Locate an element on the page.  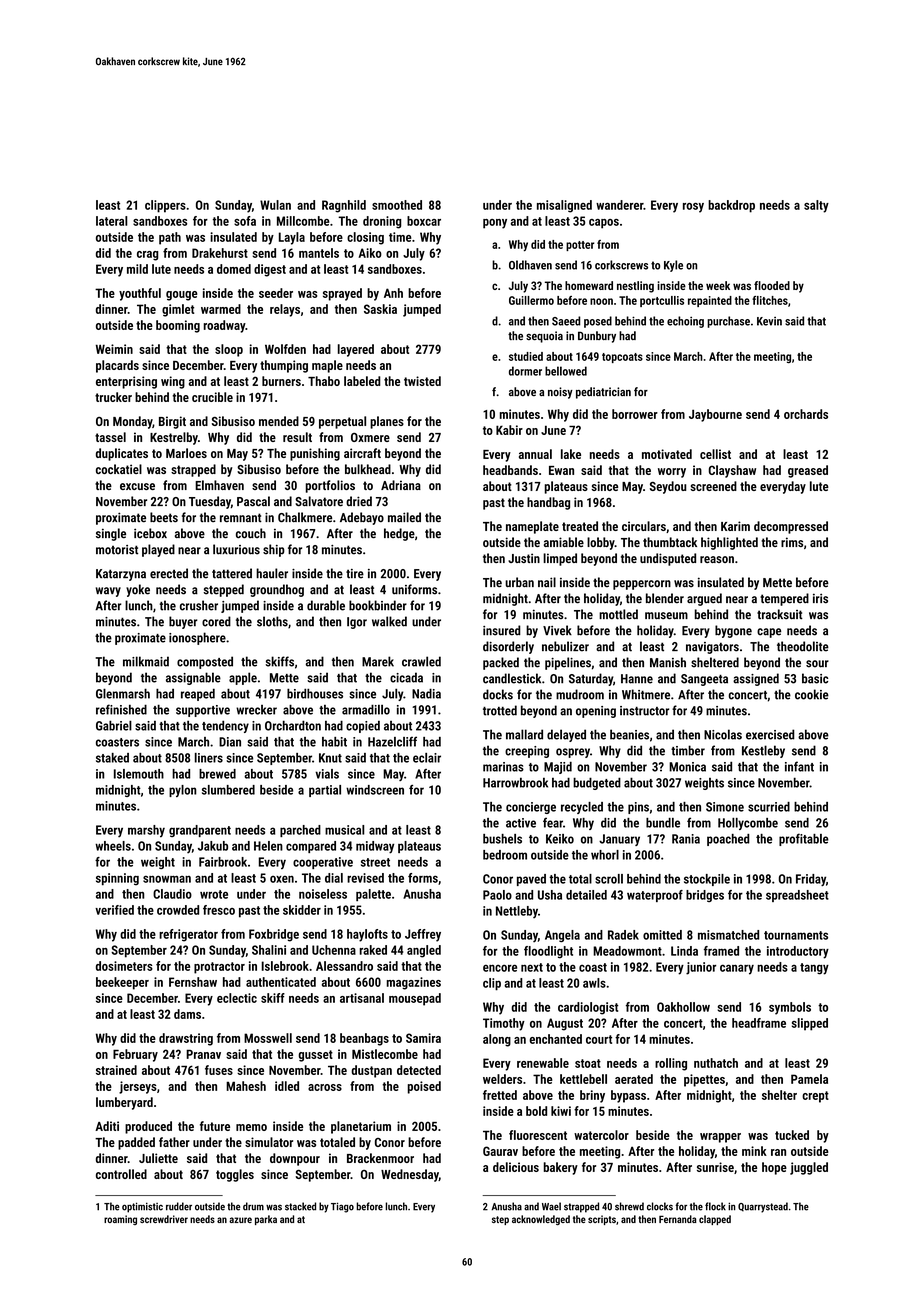
smoothed is located at coordinates (397, 205).
